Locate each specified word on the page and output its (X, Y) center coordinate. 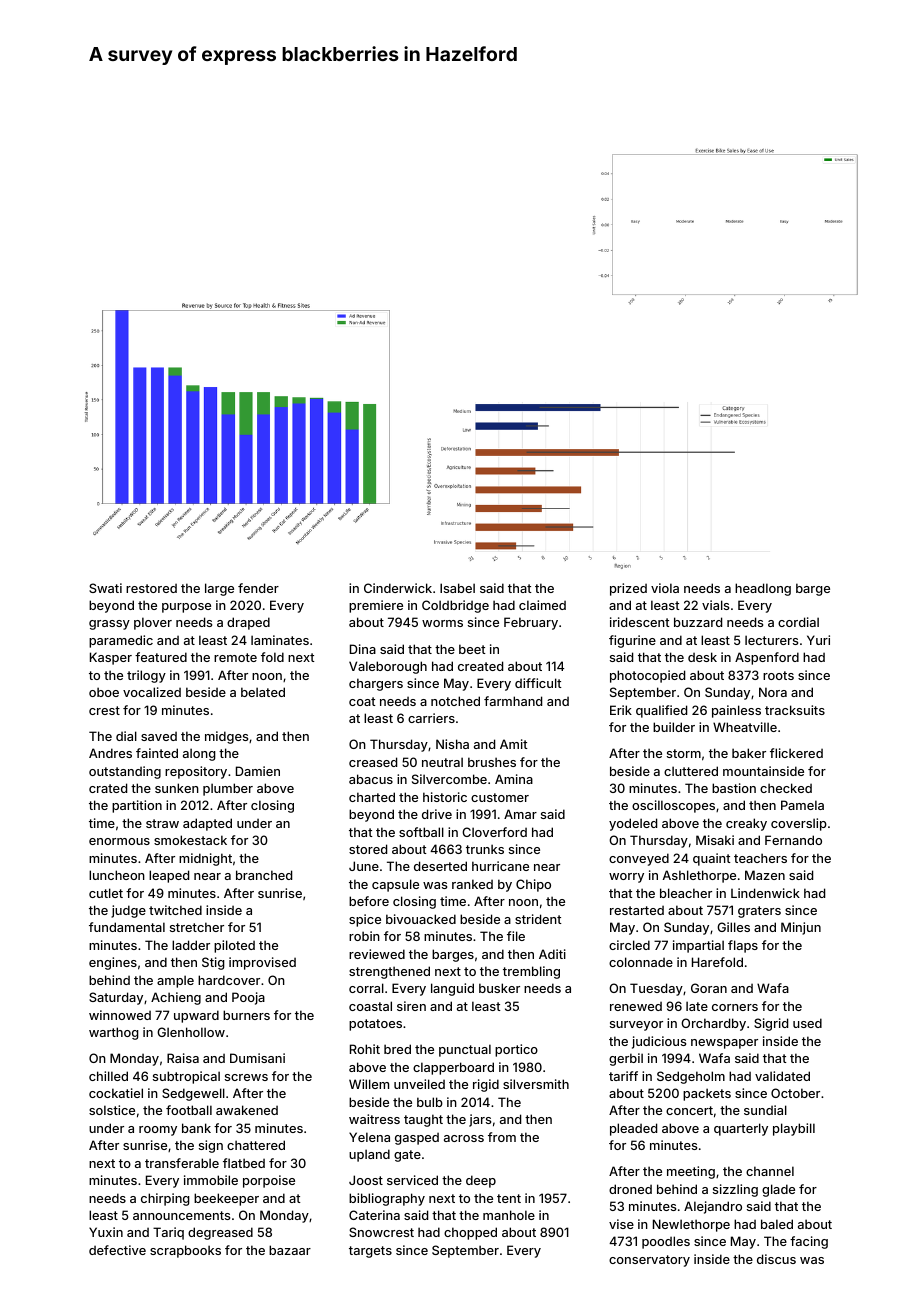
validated (782, 1076)
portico (516, 1050)
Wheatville (745, 727)
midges (226, 737)
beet (472, 649)
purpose (186, 608)
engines (113, 963)
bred (397, 1049)
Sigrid (771, 1024)
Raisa (183, 1058)
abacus (371, 779)
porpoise (269, 1181)
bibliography (387, 1199)
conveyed (639, 859)
